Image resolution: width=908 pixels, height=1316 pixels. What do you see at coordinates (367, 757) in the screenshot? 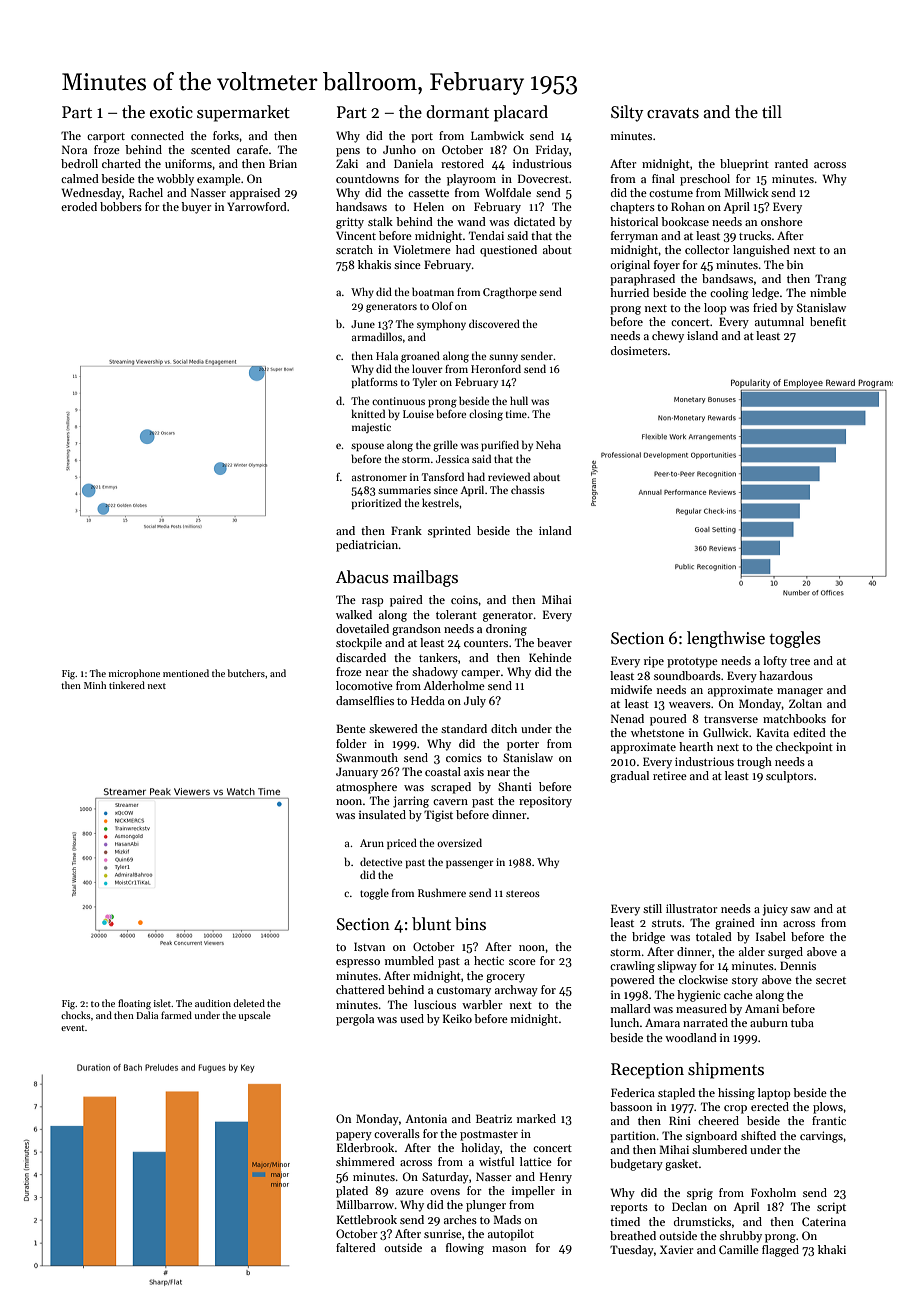
I see `Swanmouth` at bounding box center [367, 757].
